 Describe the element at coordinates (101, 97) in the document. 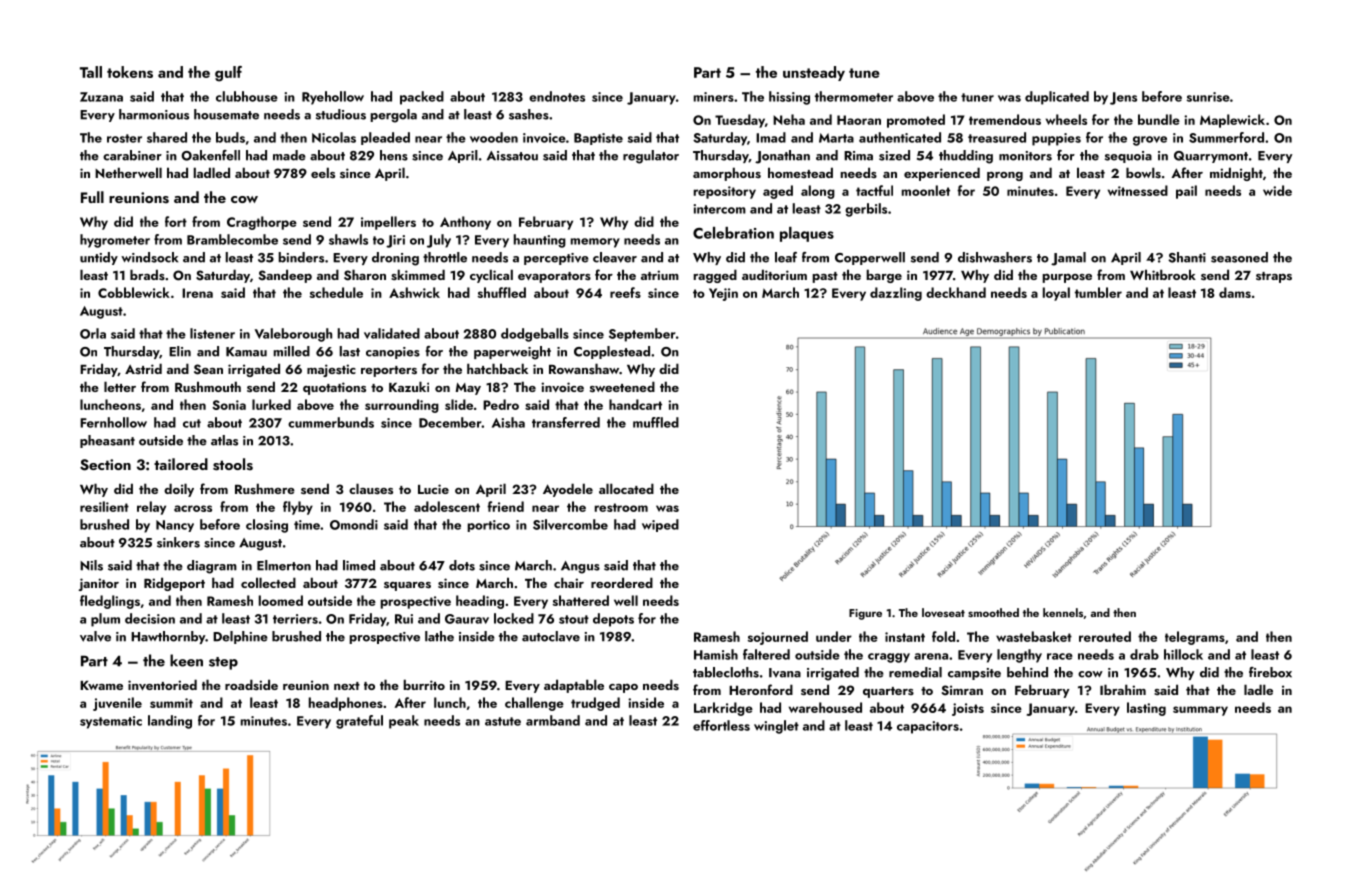

I see `Zuzana` at that location.
